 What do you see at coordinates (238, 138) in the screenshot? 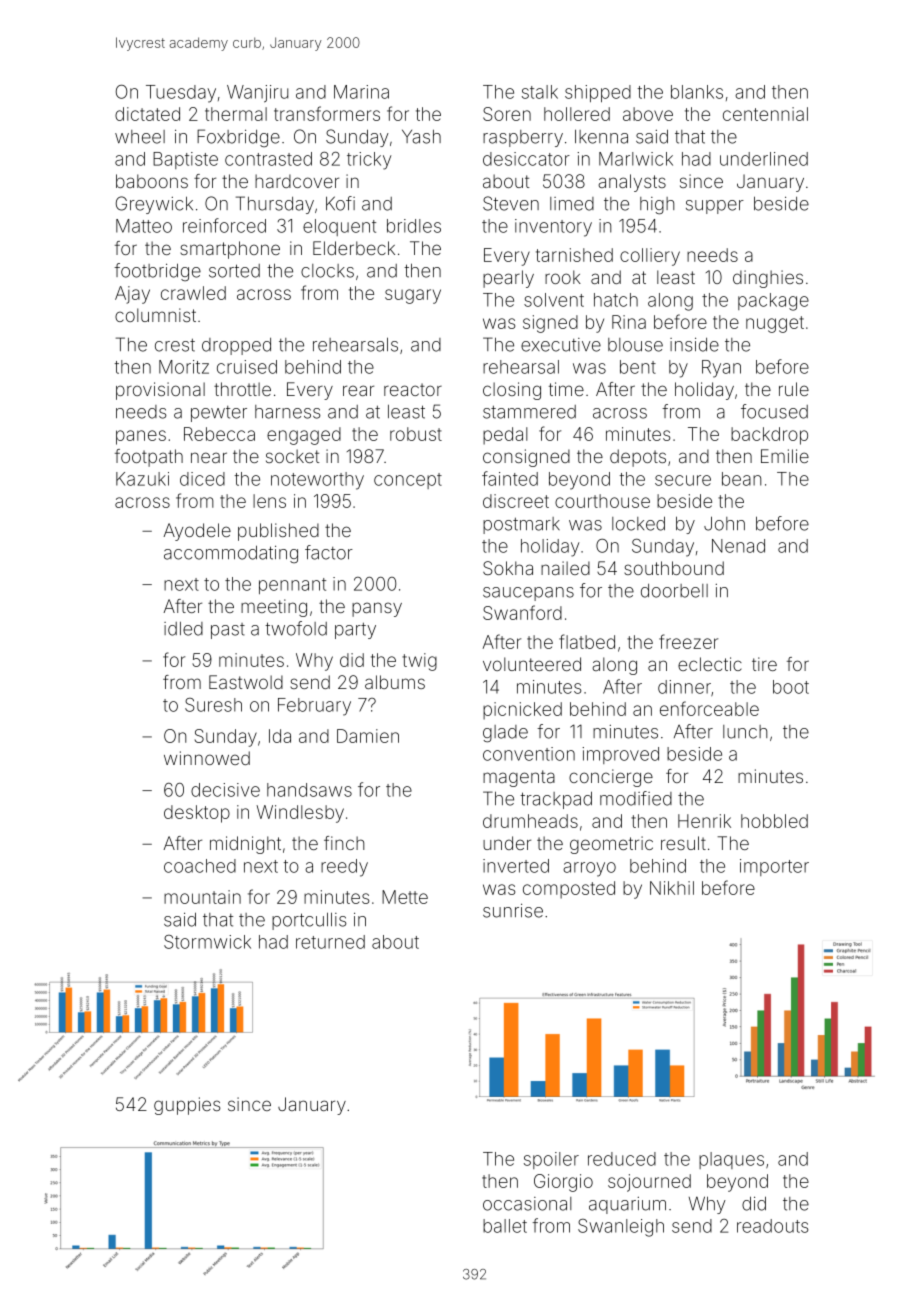
I see `Foxbridge` at bounding box center [238, 138].
